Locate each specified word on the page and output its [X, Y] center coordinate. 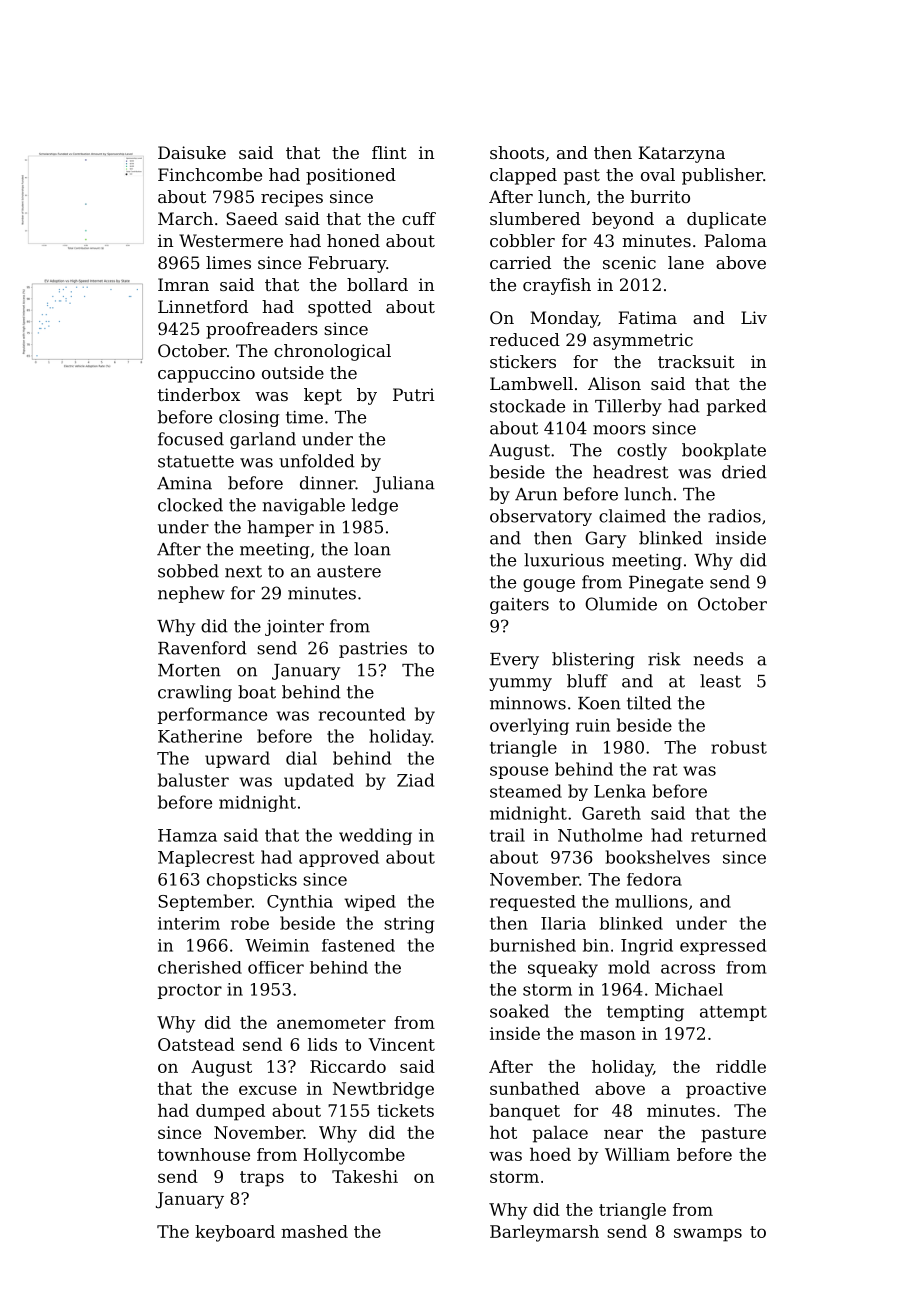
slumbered [535, 218]
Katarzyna [681, 154]
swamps [708, 1235]
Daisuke [192, 152]
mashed [314, 1231]
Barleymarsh [544, 1233]
